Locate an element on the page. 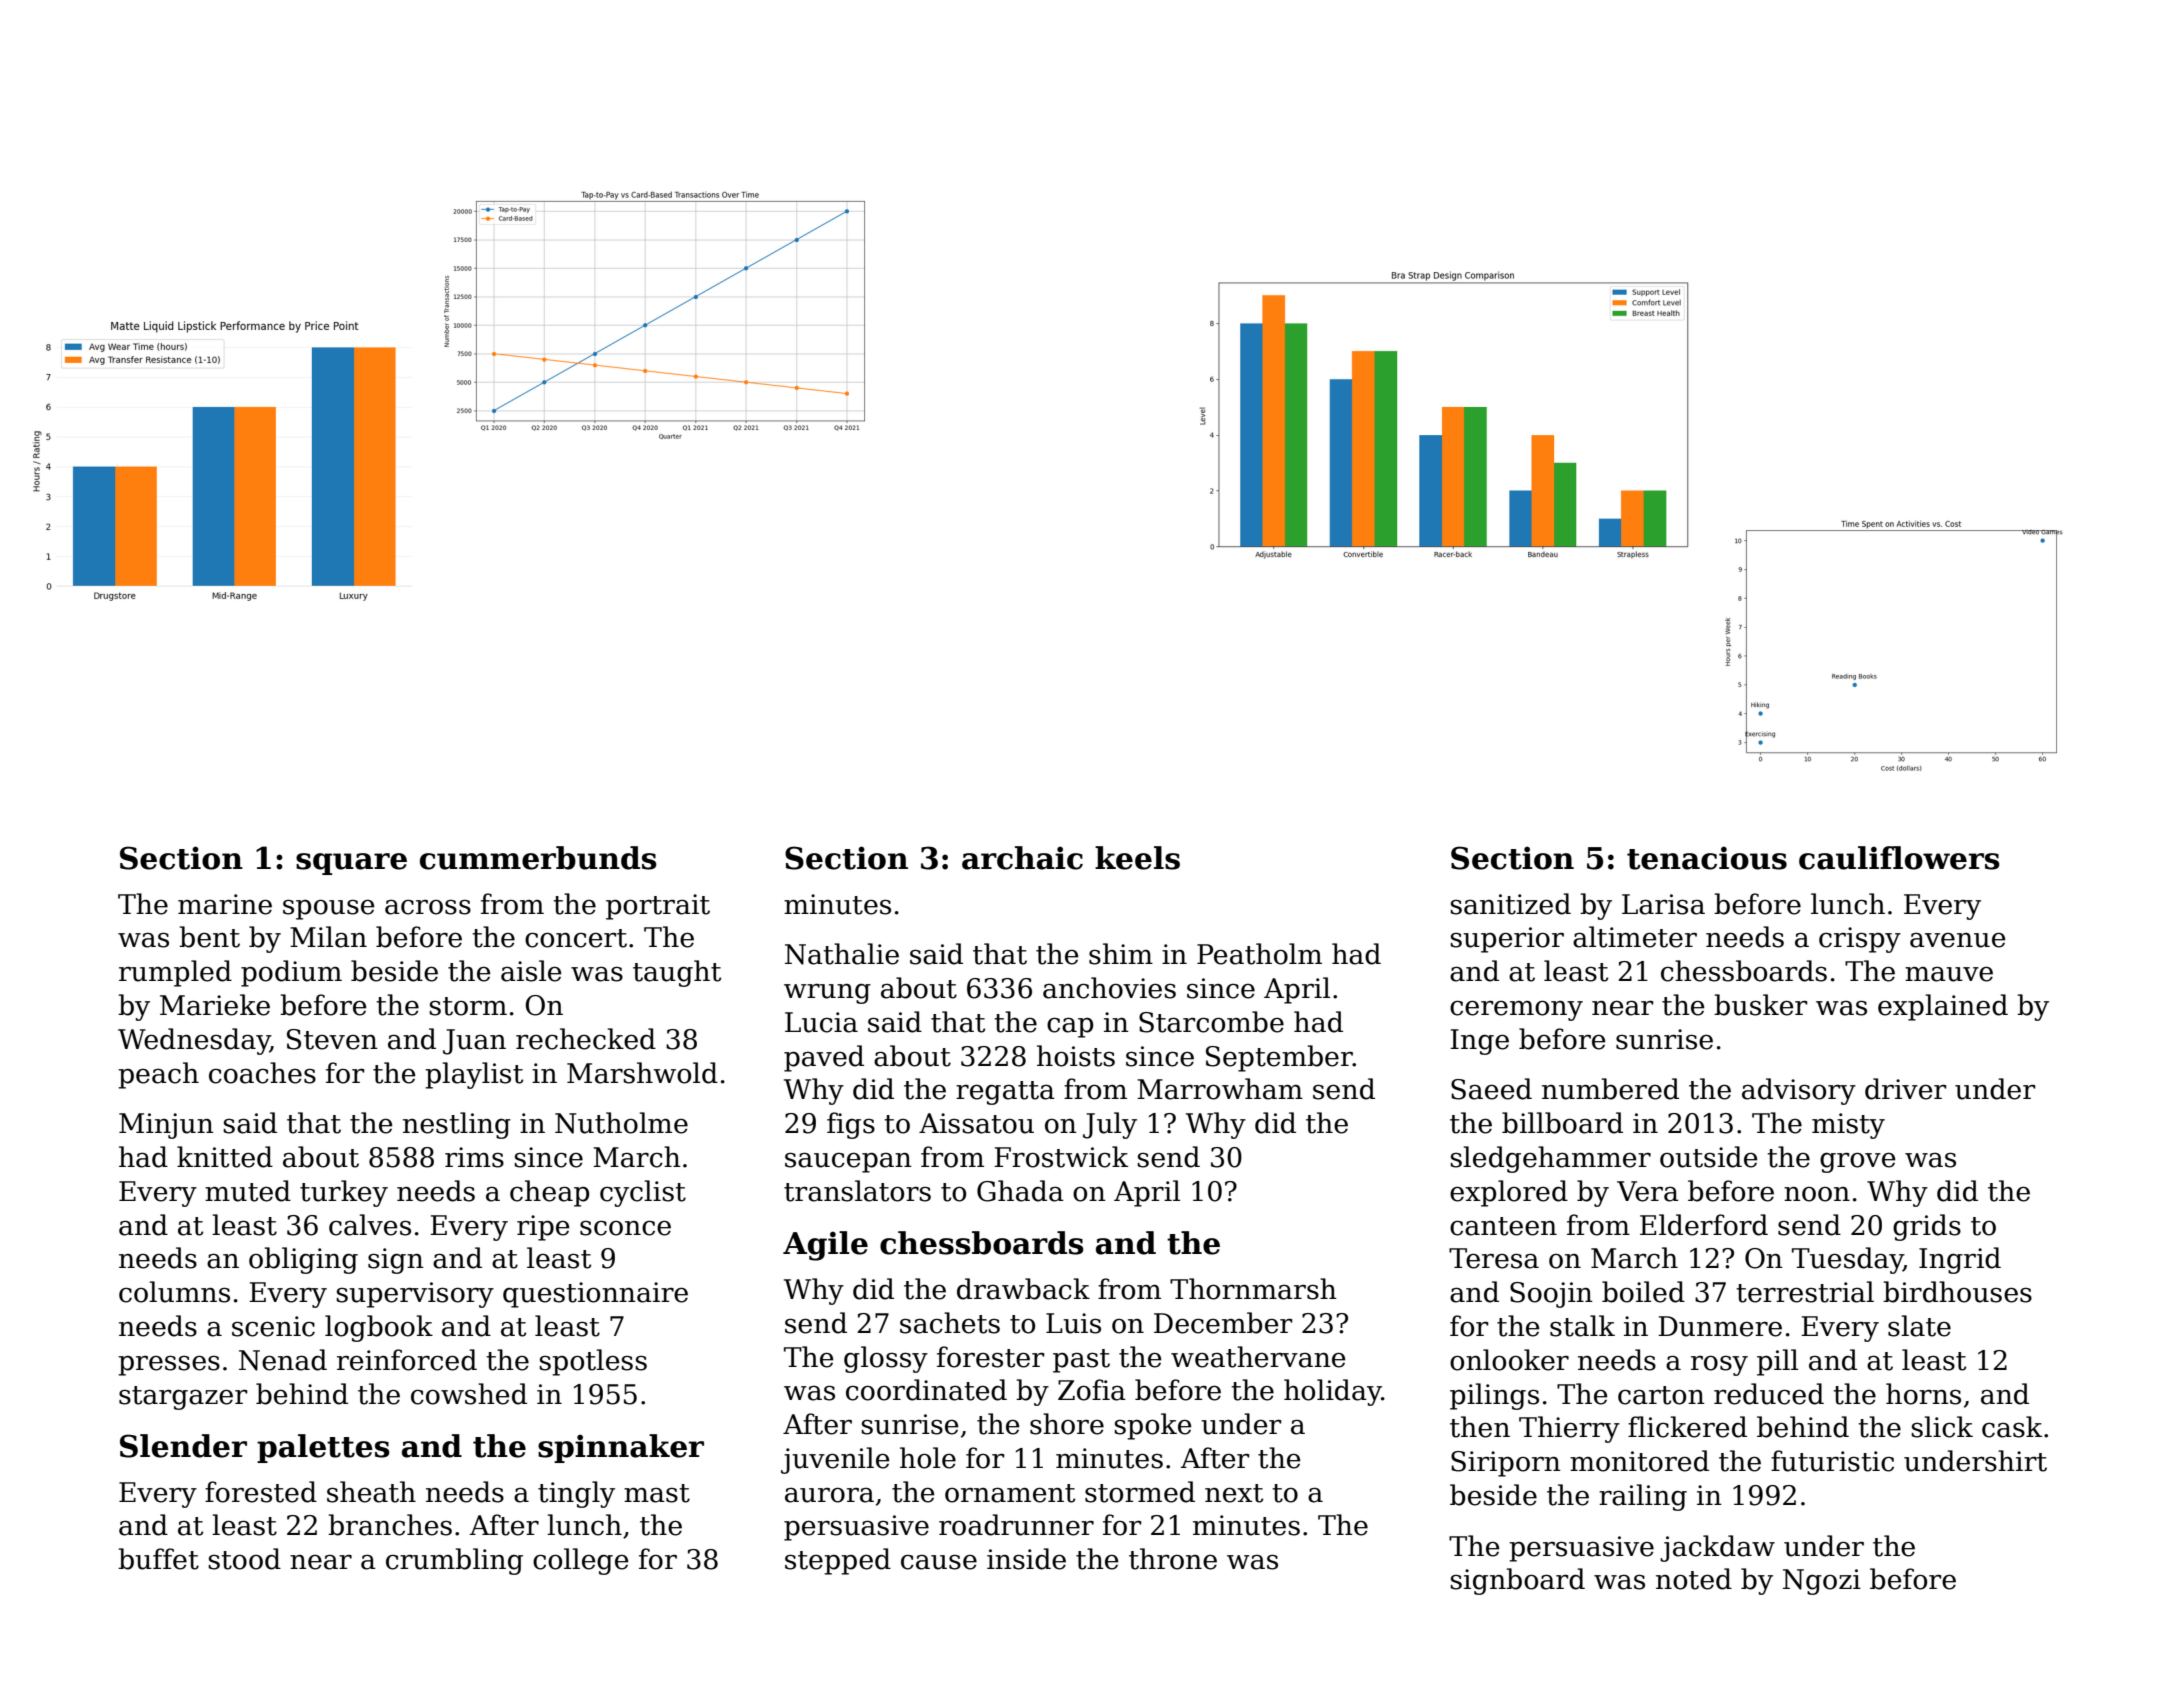 The image size is (2178, 1683). reinforced is located at coordinates (407, 1360).
